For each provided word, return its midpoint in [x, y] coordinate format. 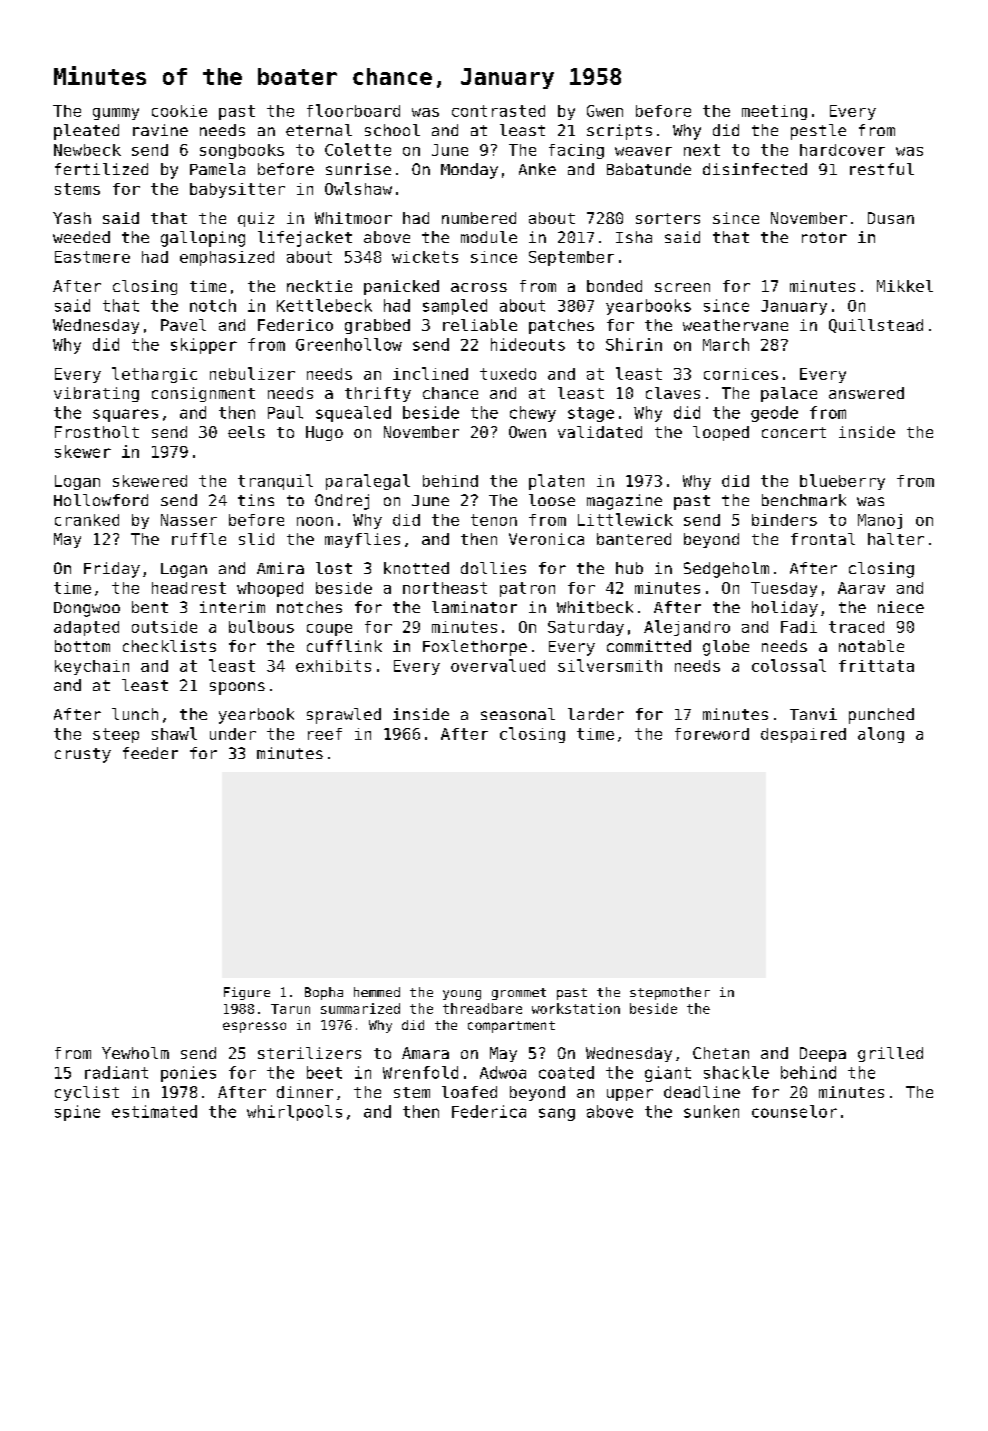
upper [630, 1095]
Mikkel [905, 286]
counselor [794, 1111]
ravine [160, 130]
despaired [803, 735]
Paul [285, 412]
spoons [237, 688]
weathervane [735, 325]
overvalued [498, 665]
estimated [154, 1111]
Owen [527, 432]
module [489, 237]
